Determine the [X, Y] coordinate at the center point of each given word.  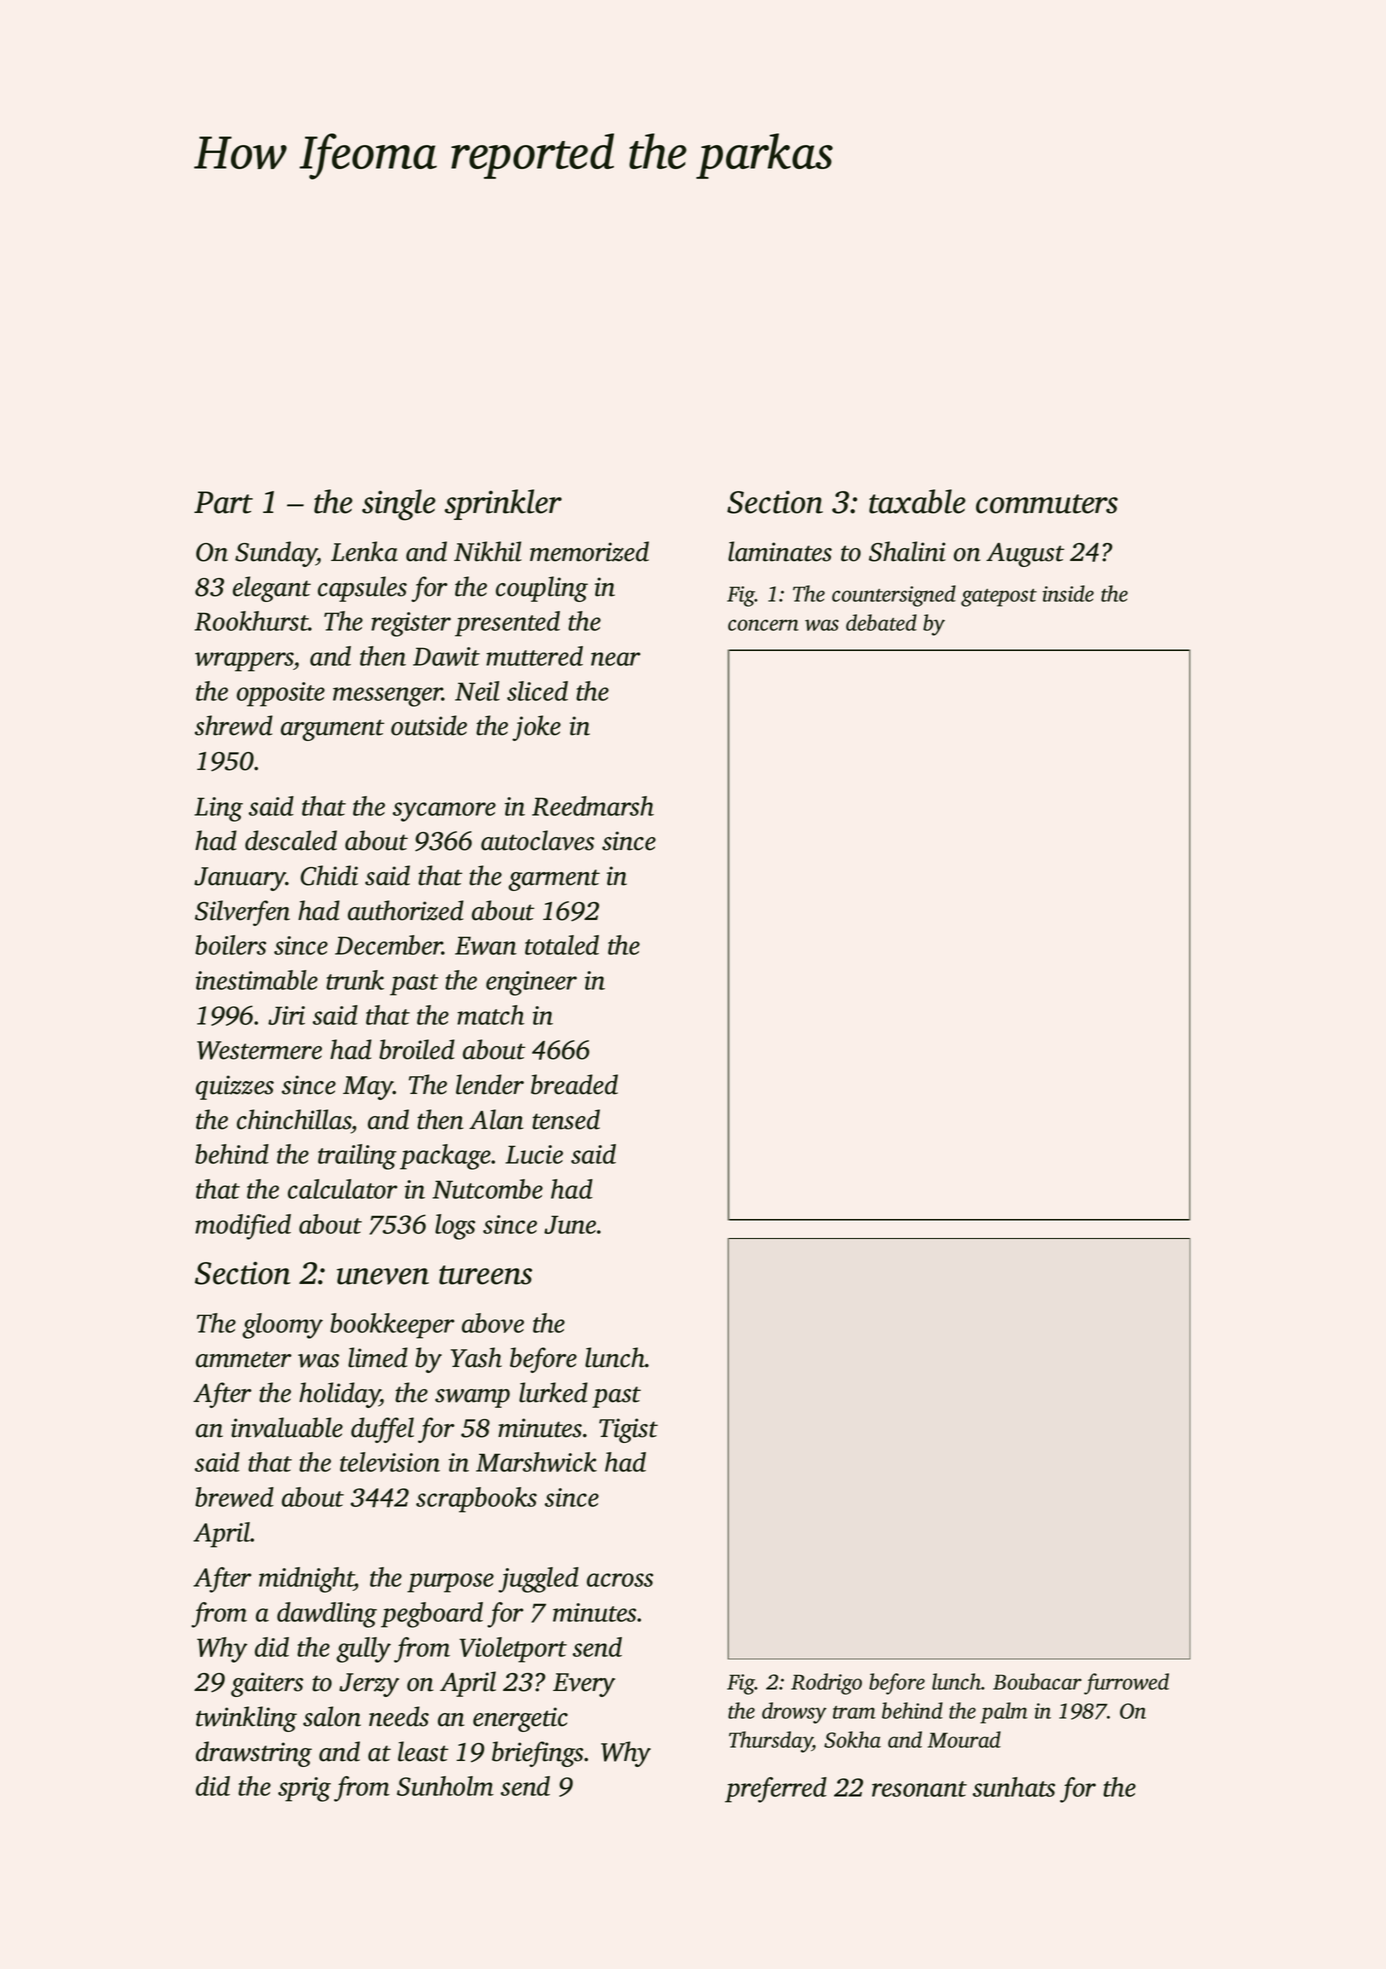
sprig [304, 1789]
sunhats [1014, 1787]
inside [1068, 593]
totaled [562, 945]
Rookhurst [251, 621]
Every [584, 1685]
